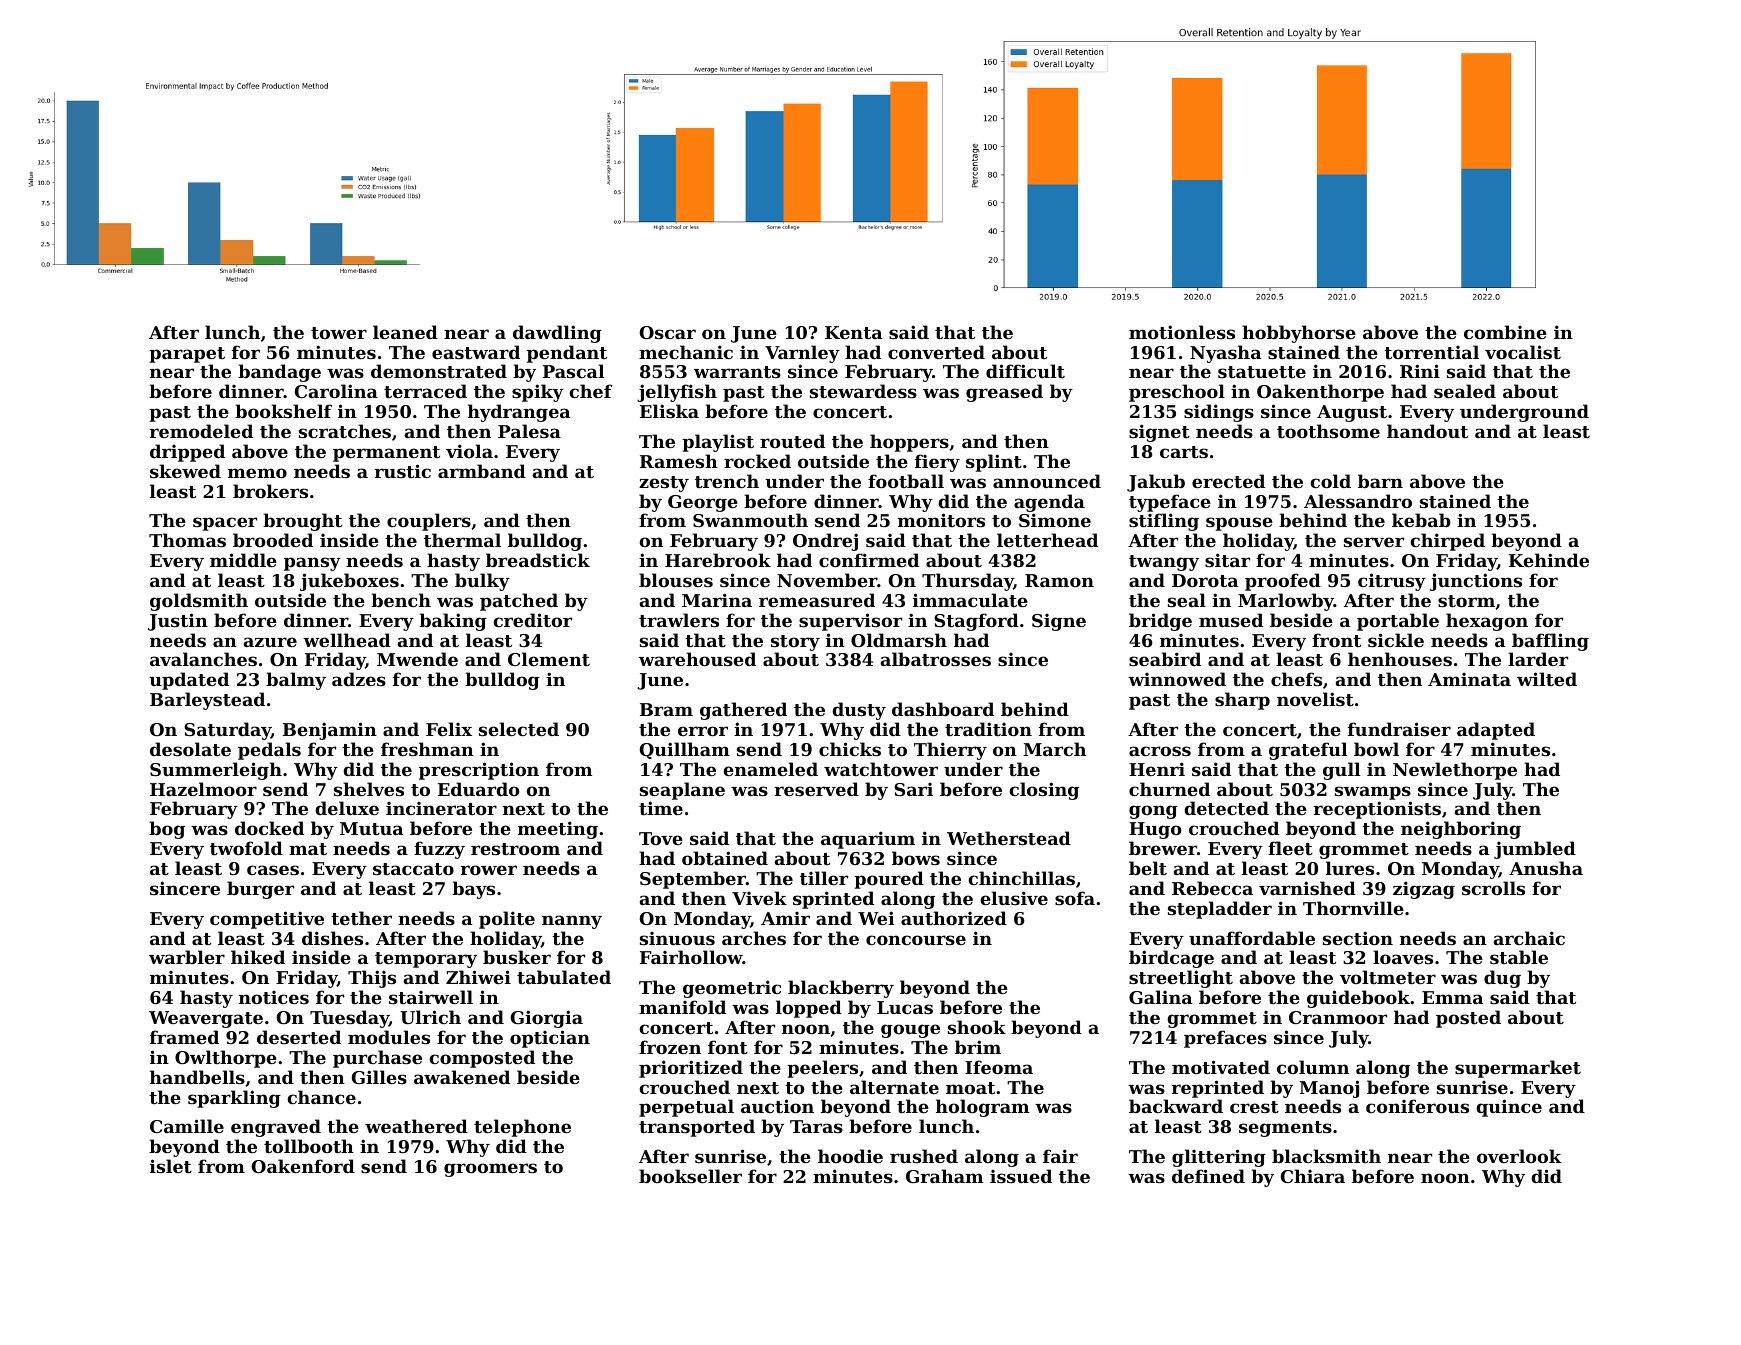 This image has height=1345, width=1741. What do you see at coordinates (1021, 1176) in the image?
I see `issued` at bounding box center [1021, 1176].
